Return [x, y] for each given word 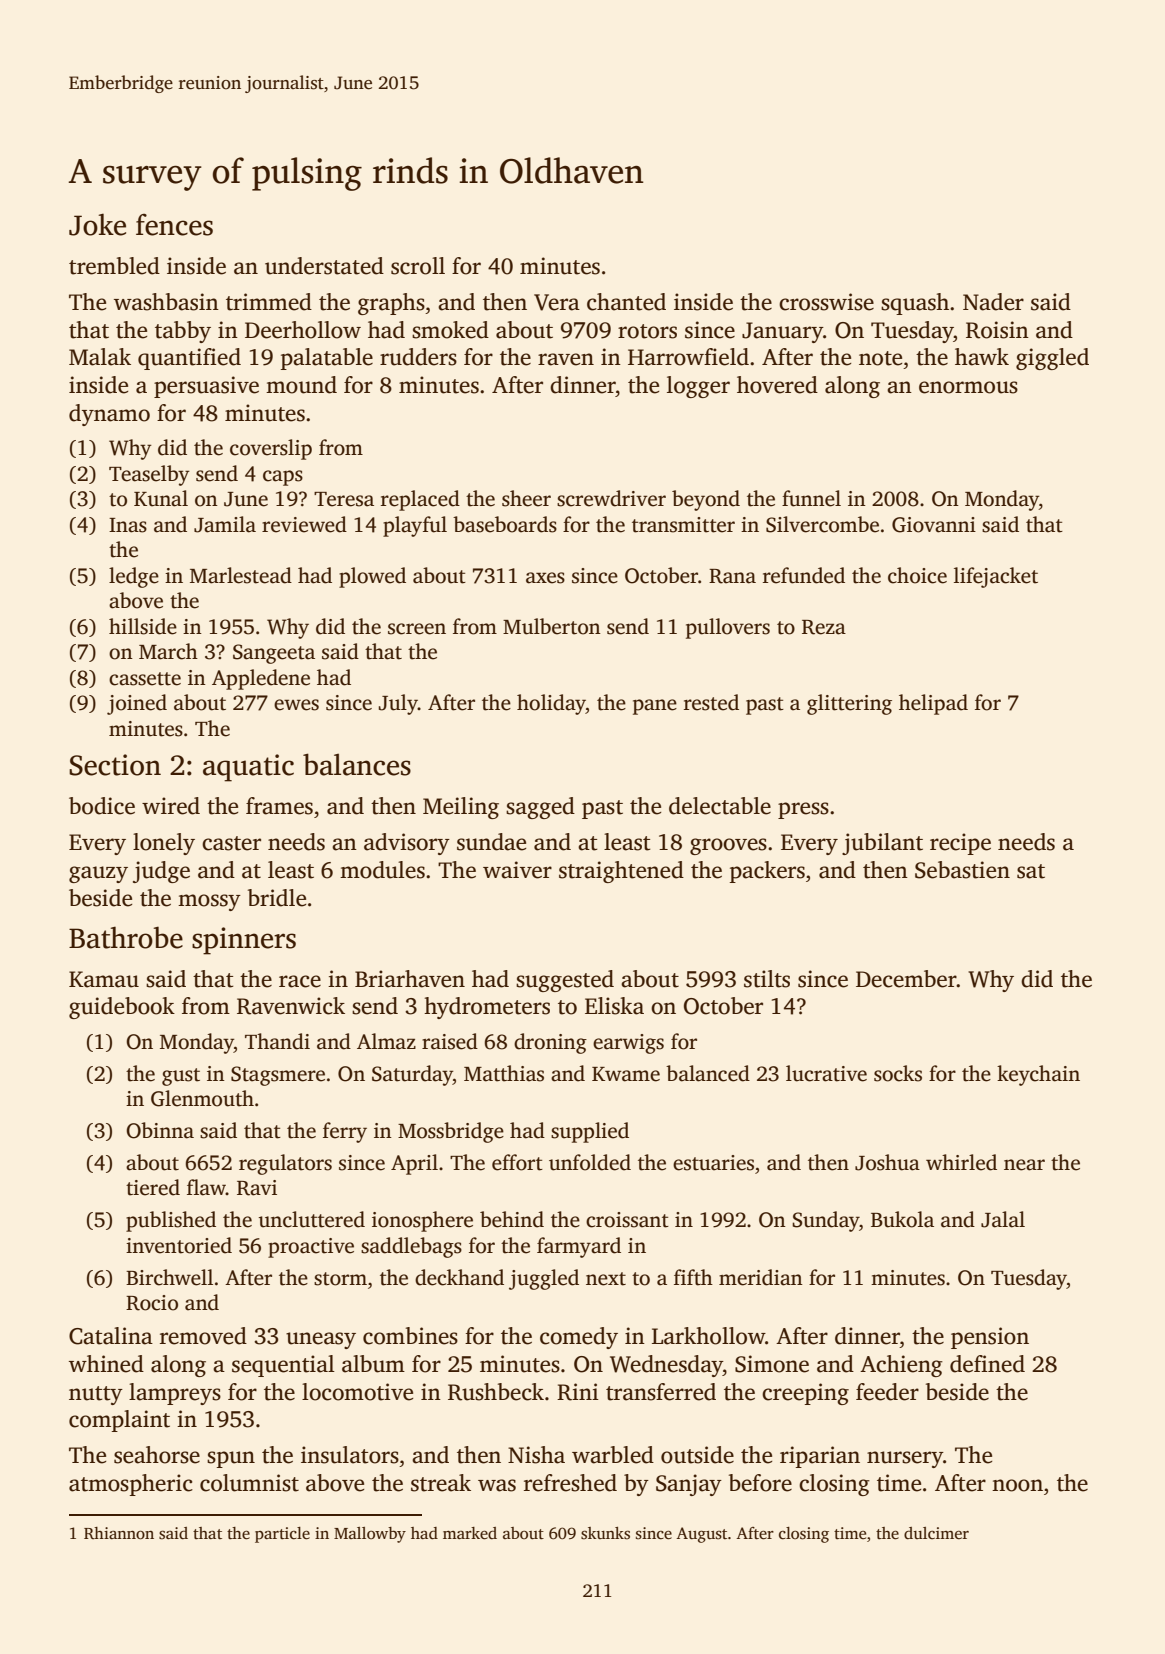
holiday [551, 704]
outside [697, 1455]
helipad [933, 704]
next [606, 1279]
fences [174, 225]
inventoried [179, 1245]
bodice [102, 806]
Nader [993, 302]
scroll [418, 266]
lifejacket [996, 577]
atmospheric [131, 1485]
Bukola [902, 1219]
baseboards [505, 524]
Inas [128, 525]
